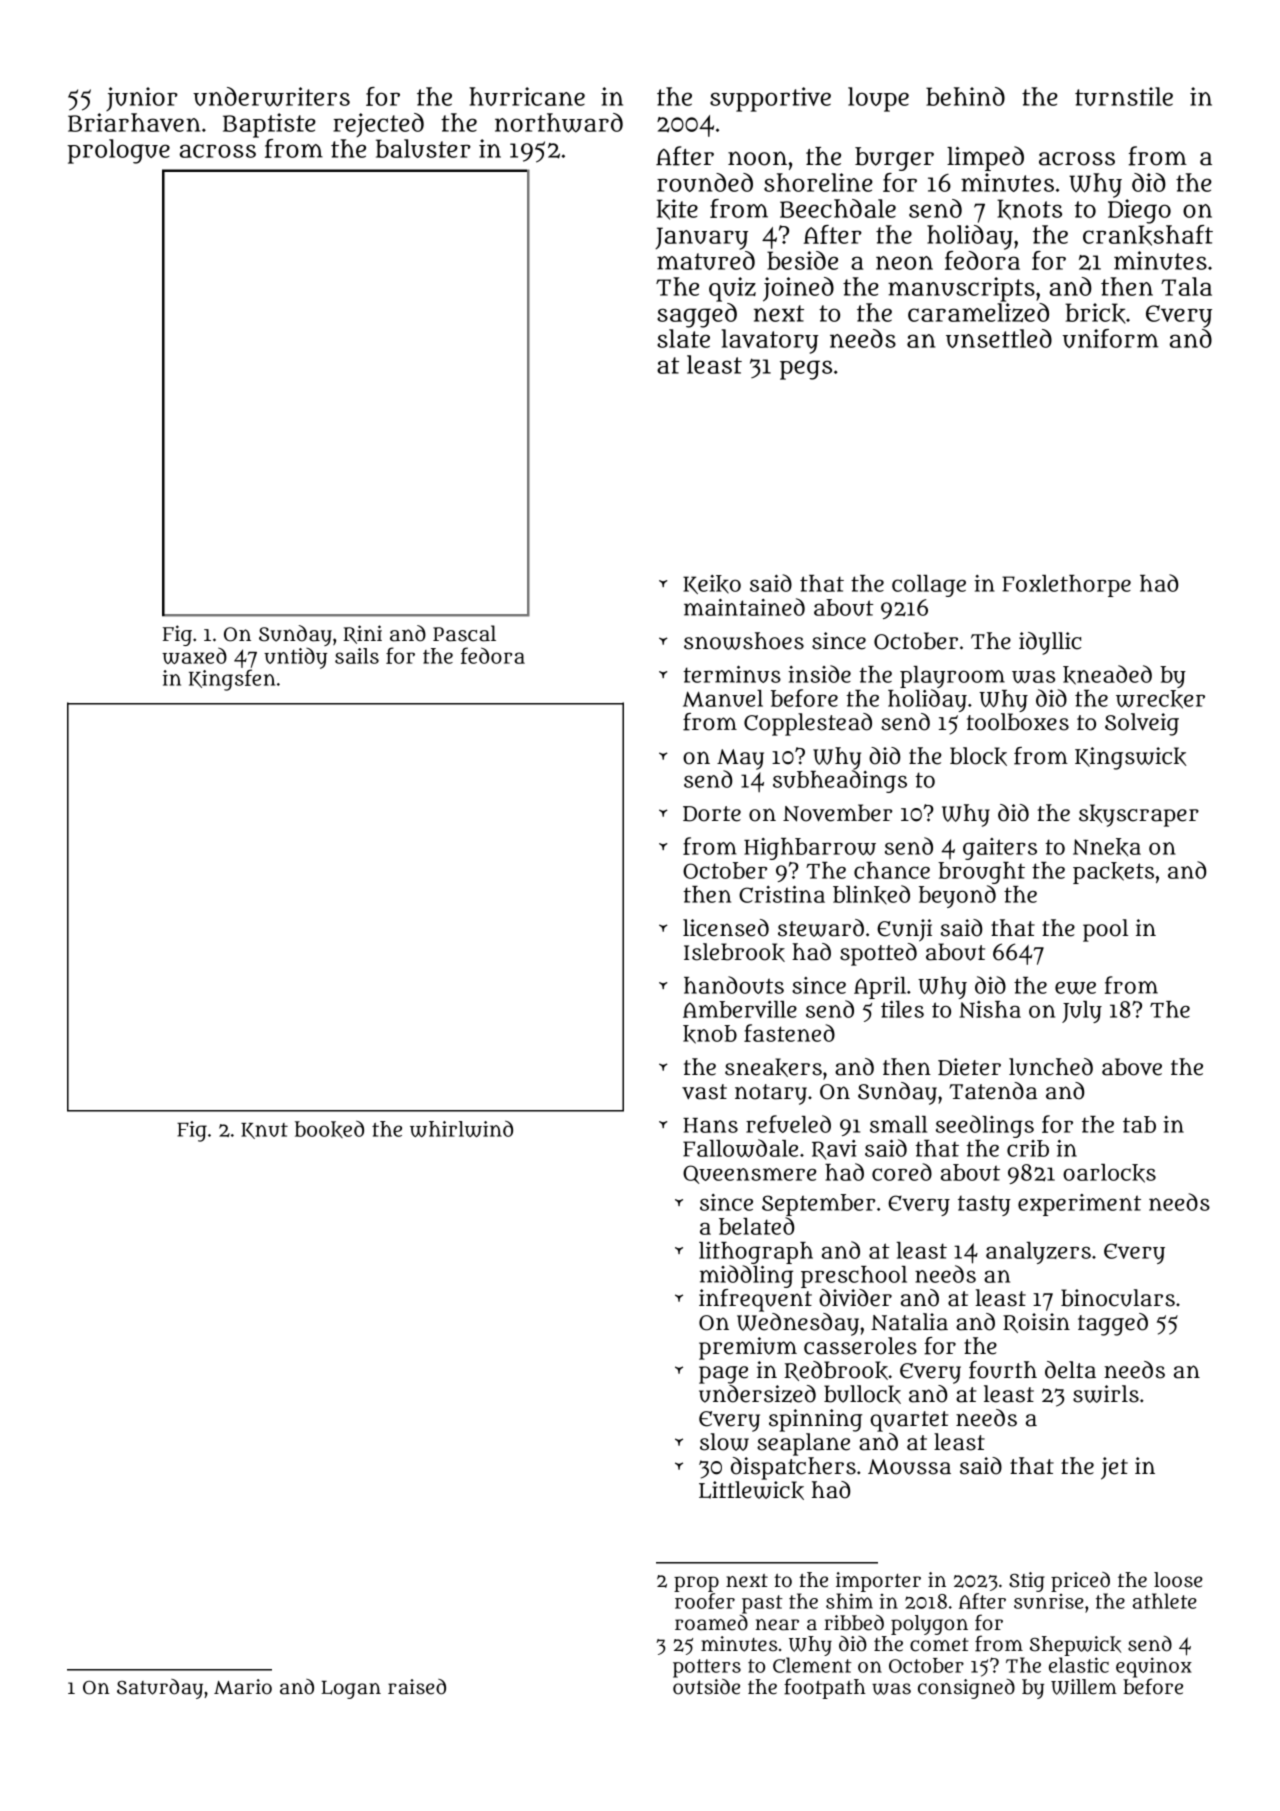 This screenshot has height=1811, width=1280. Describe the element at coordinates (243, 1687) in the screenshot. I see `Mario` at that location.
